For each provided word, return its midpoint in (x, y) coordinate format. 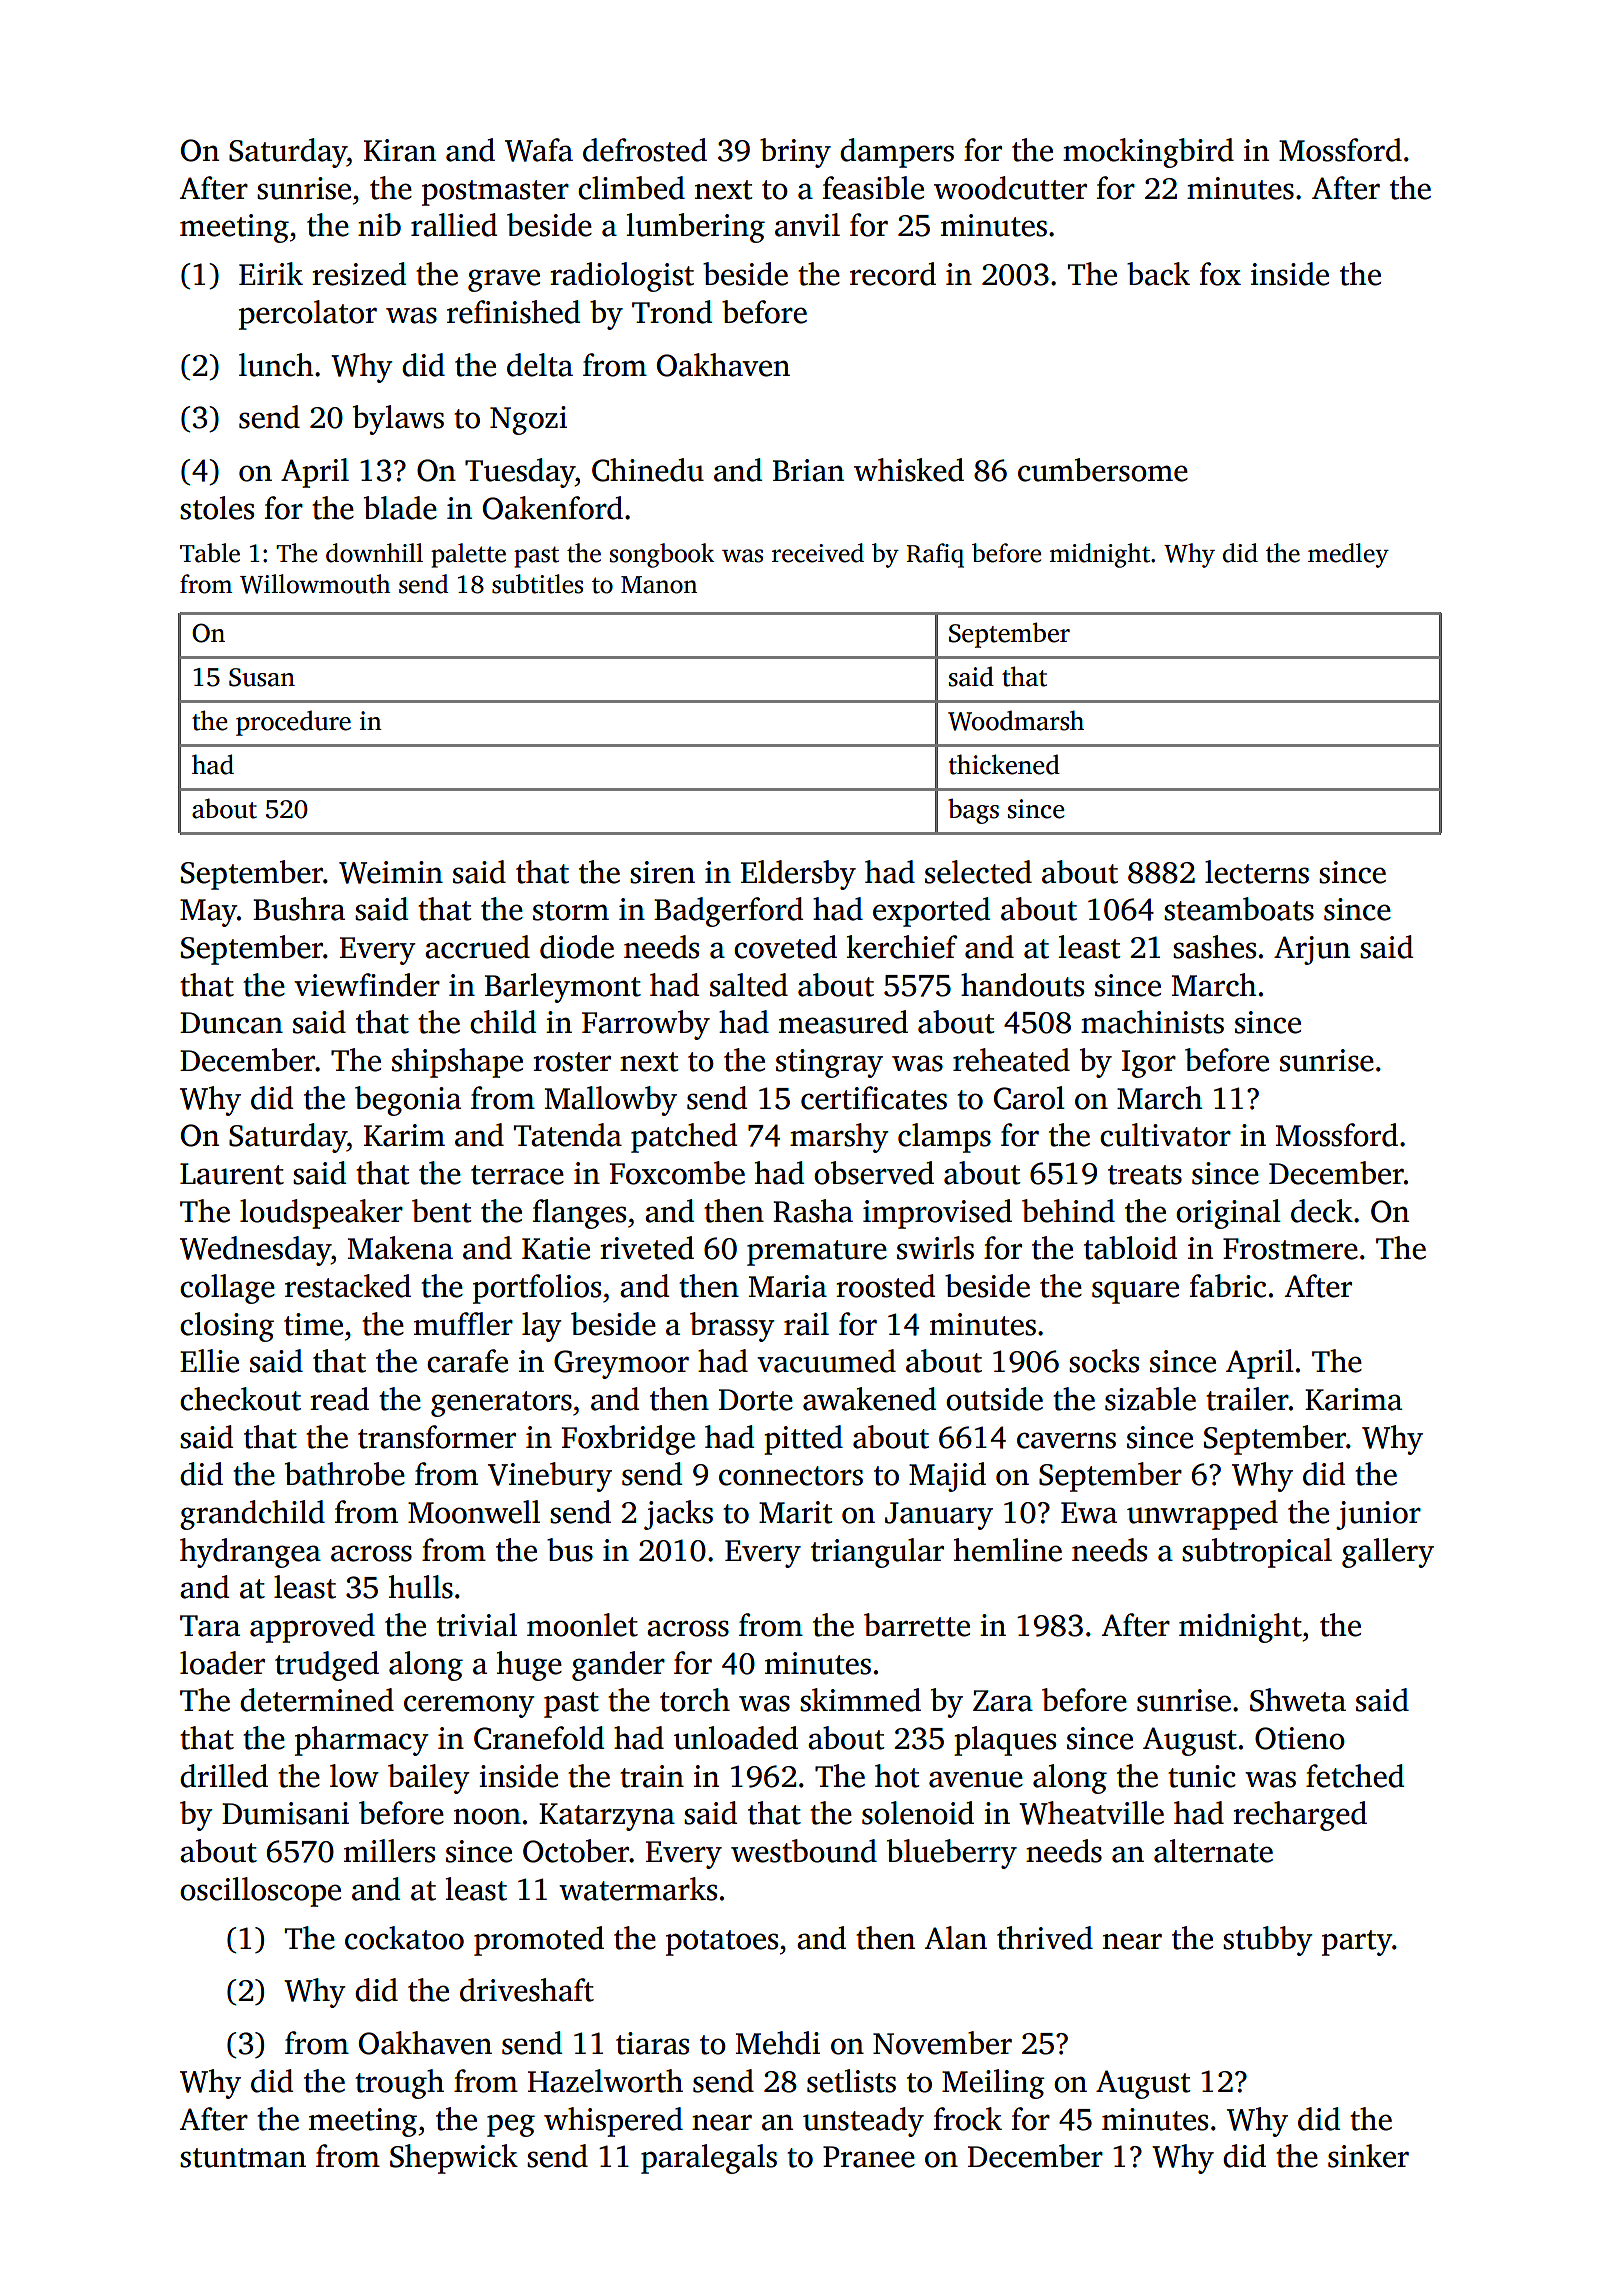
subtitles (537, 584)
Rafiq (935, 555)
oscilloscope (260, 1892)
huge (529, 1666)
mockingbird (1148, 153)
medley (1348, 555)
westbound (804, 1851)
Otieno (1300, 1738)
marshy (839, 1138)
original (1228, 1214)
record (893, 274)
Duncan (231, 1023)
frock (968, 2119)
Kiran (400, 150)
